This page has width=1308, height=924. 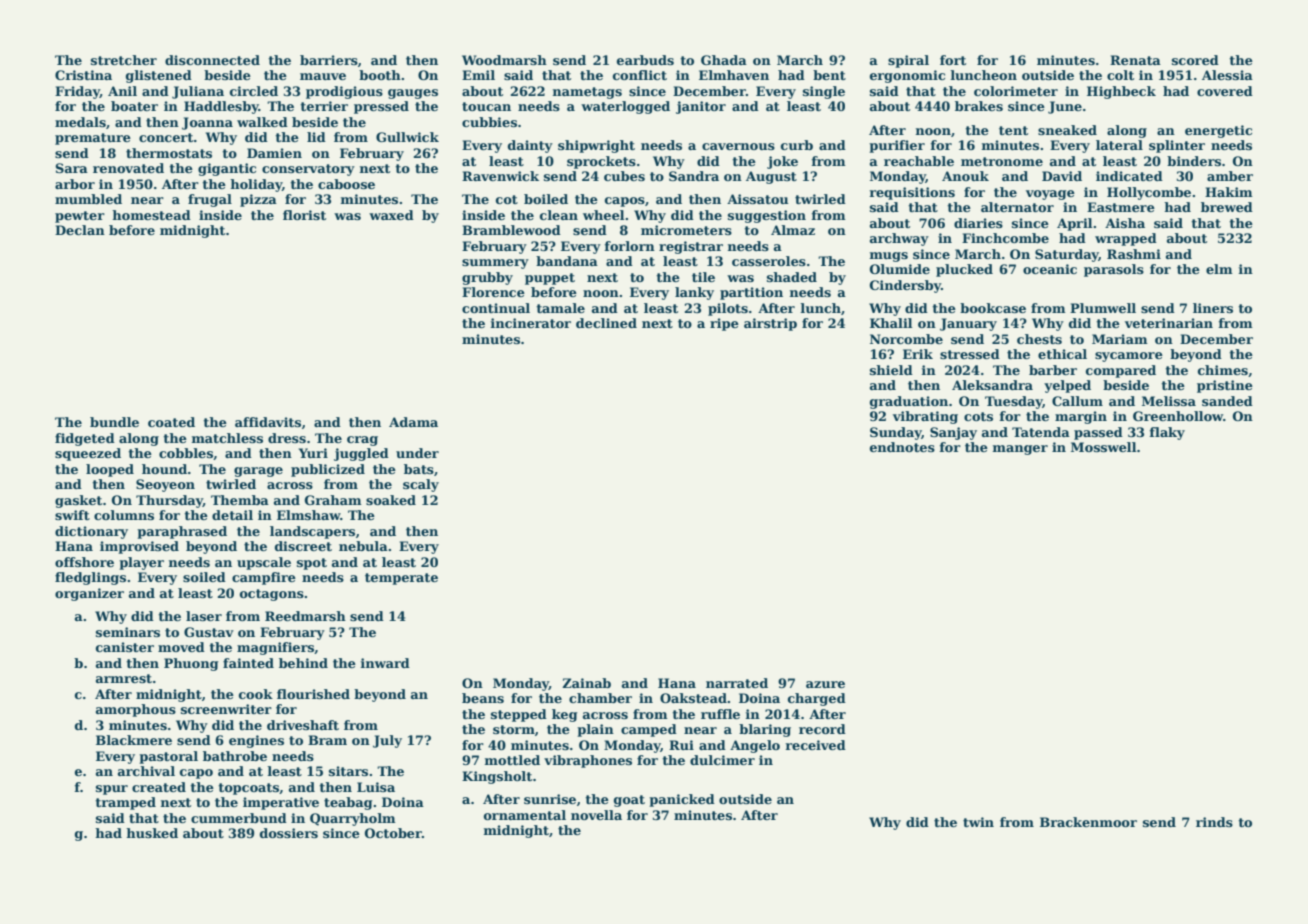 I want to click on wrapped, so click(x=1126, y=239).
